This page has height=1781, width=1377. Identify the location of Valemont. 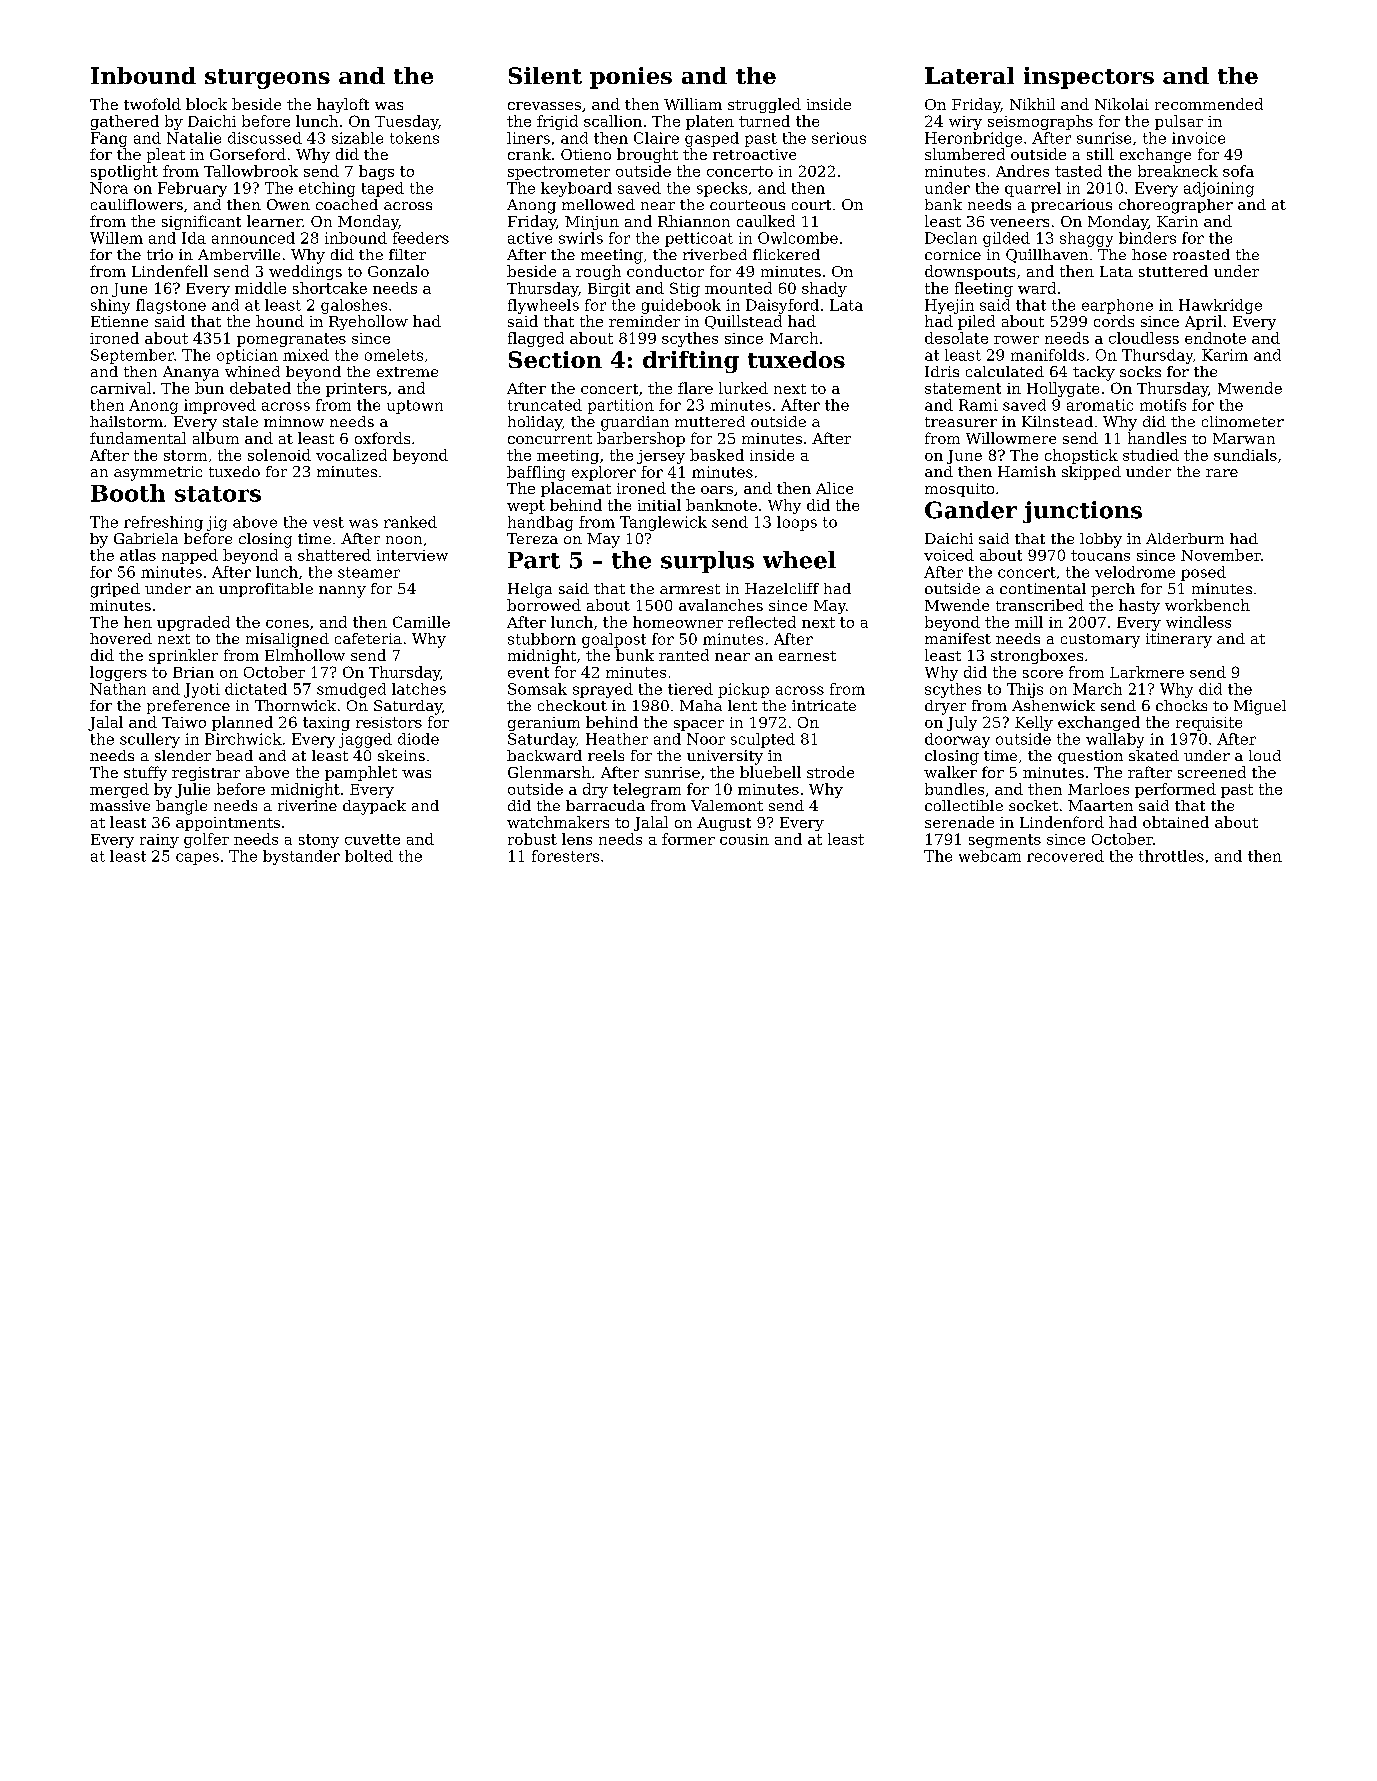
(727, 805).
